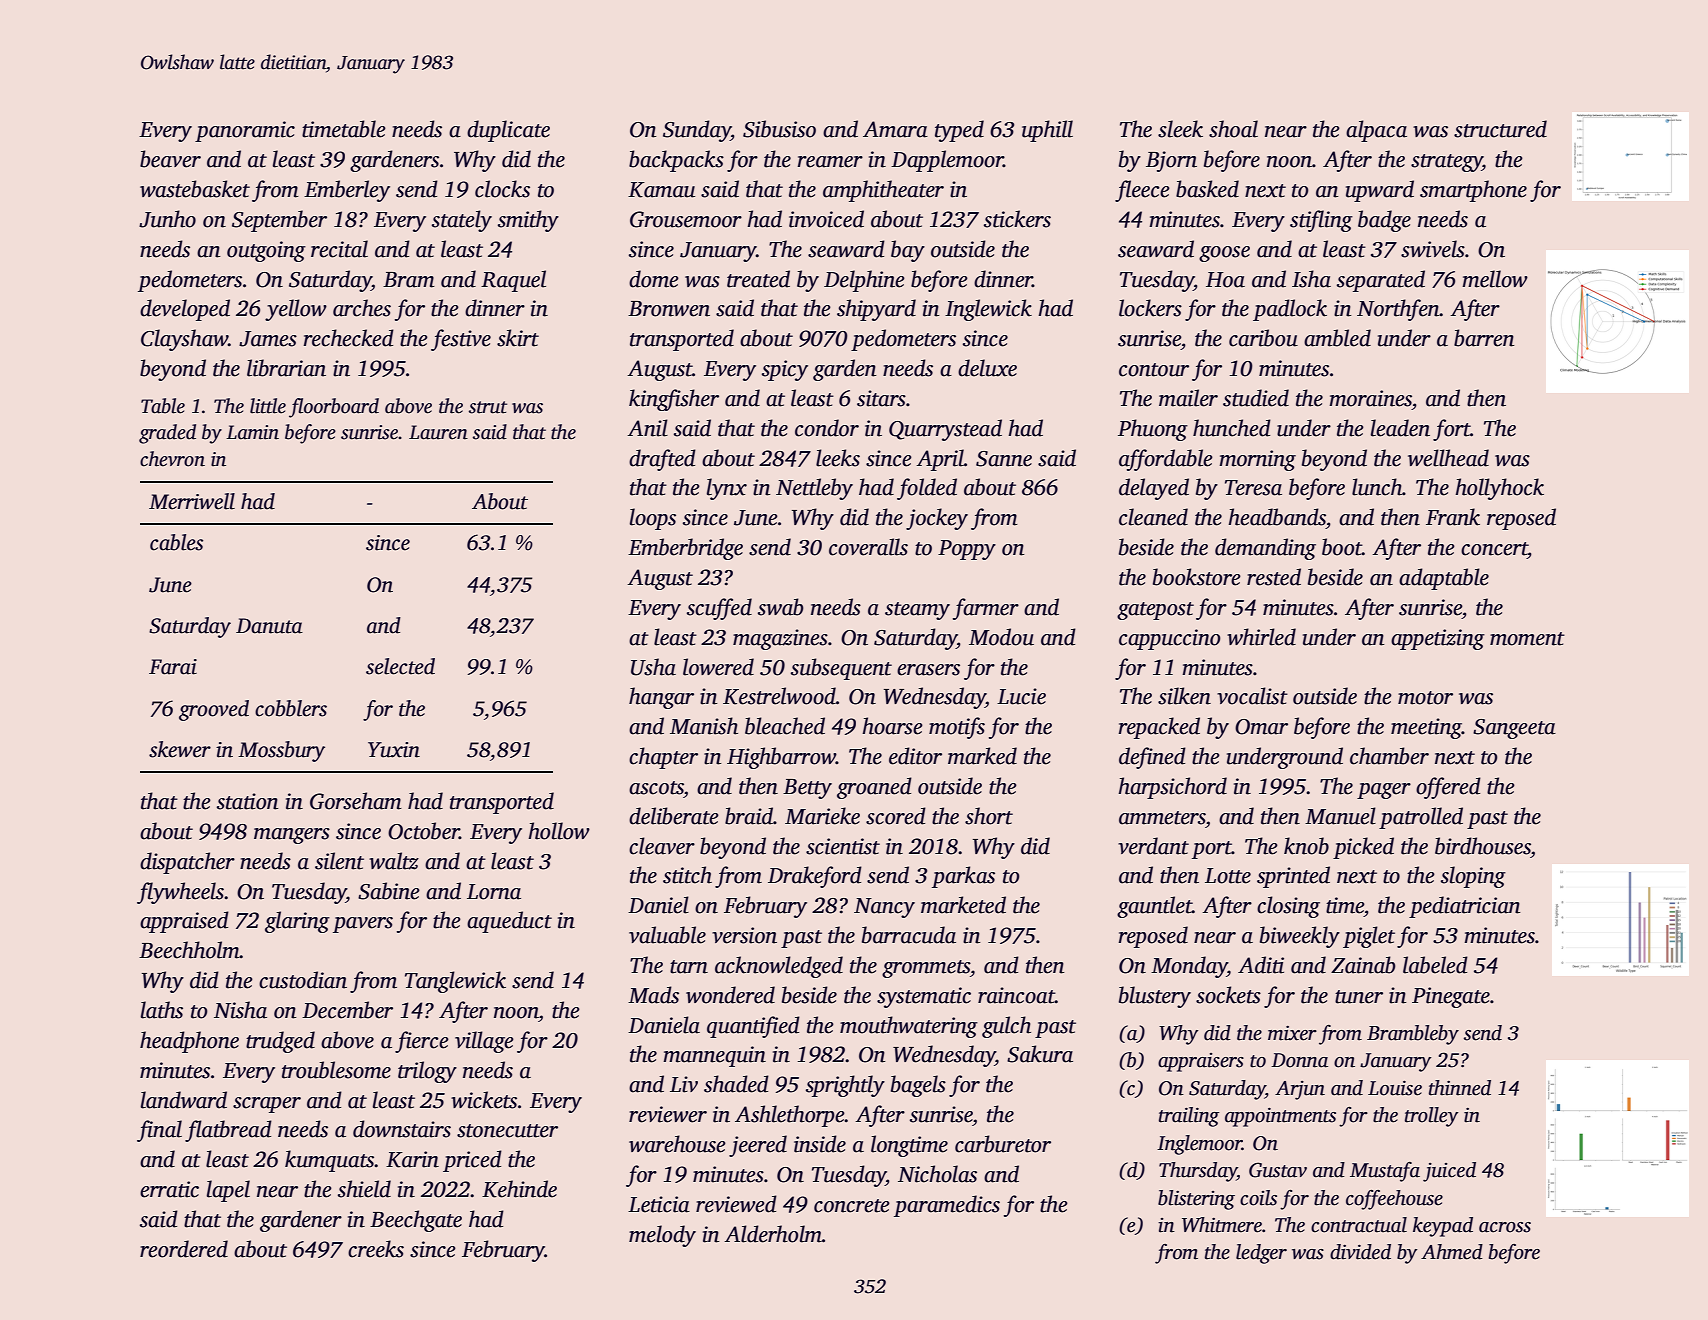 Image resolution: width=1708 pixels, height=1320 pixels. Describe the element at coordinates (1232, 428) in the screenshot. I see `hunched` at that location.
